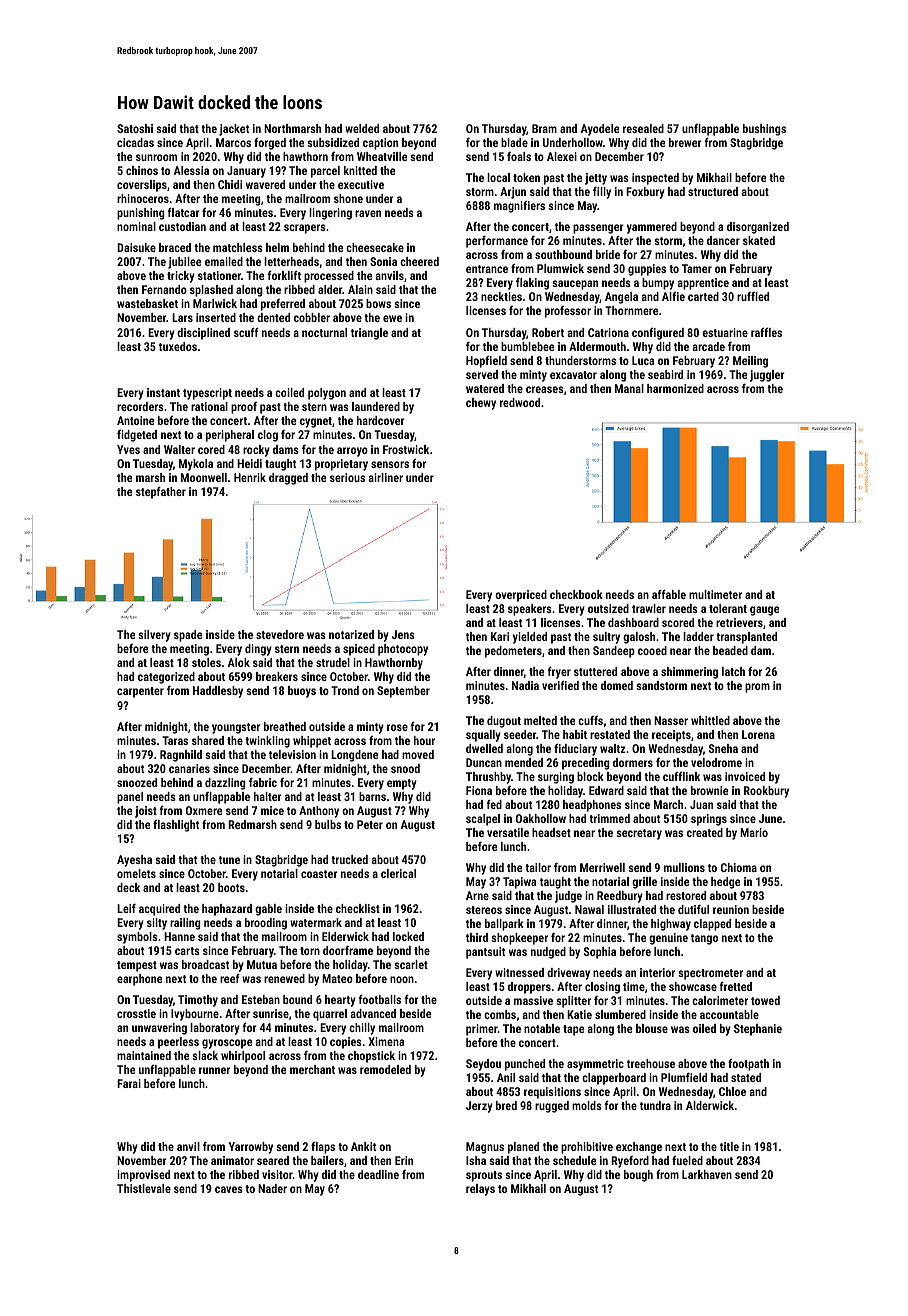 This document has width=908, height=1316. Describe the element at coordinates (182, 226) in the document. I see `custodian` at that location.
